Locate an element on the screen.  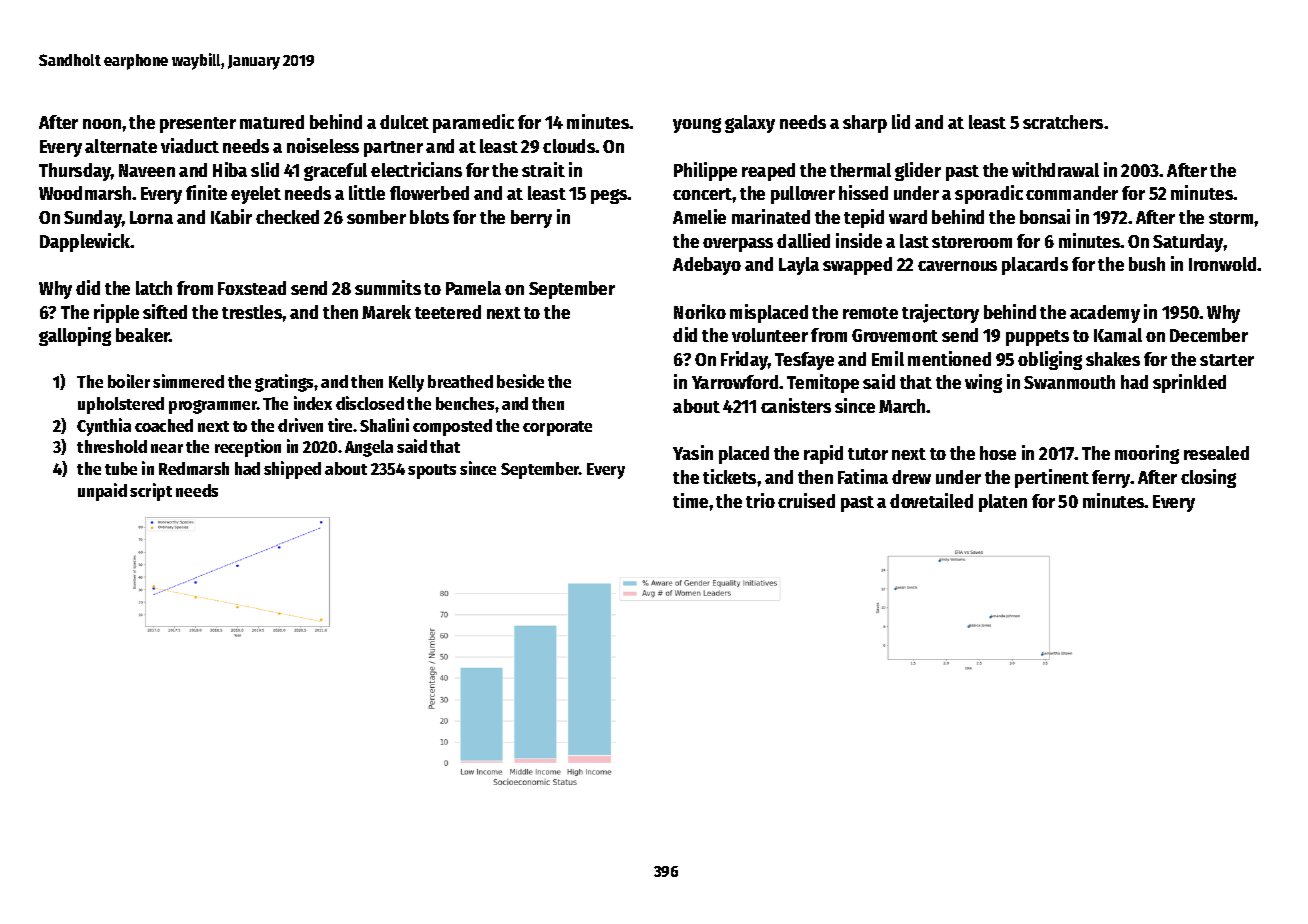
Yasin is located at coordinates (693, 452).
